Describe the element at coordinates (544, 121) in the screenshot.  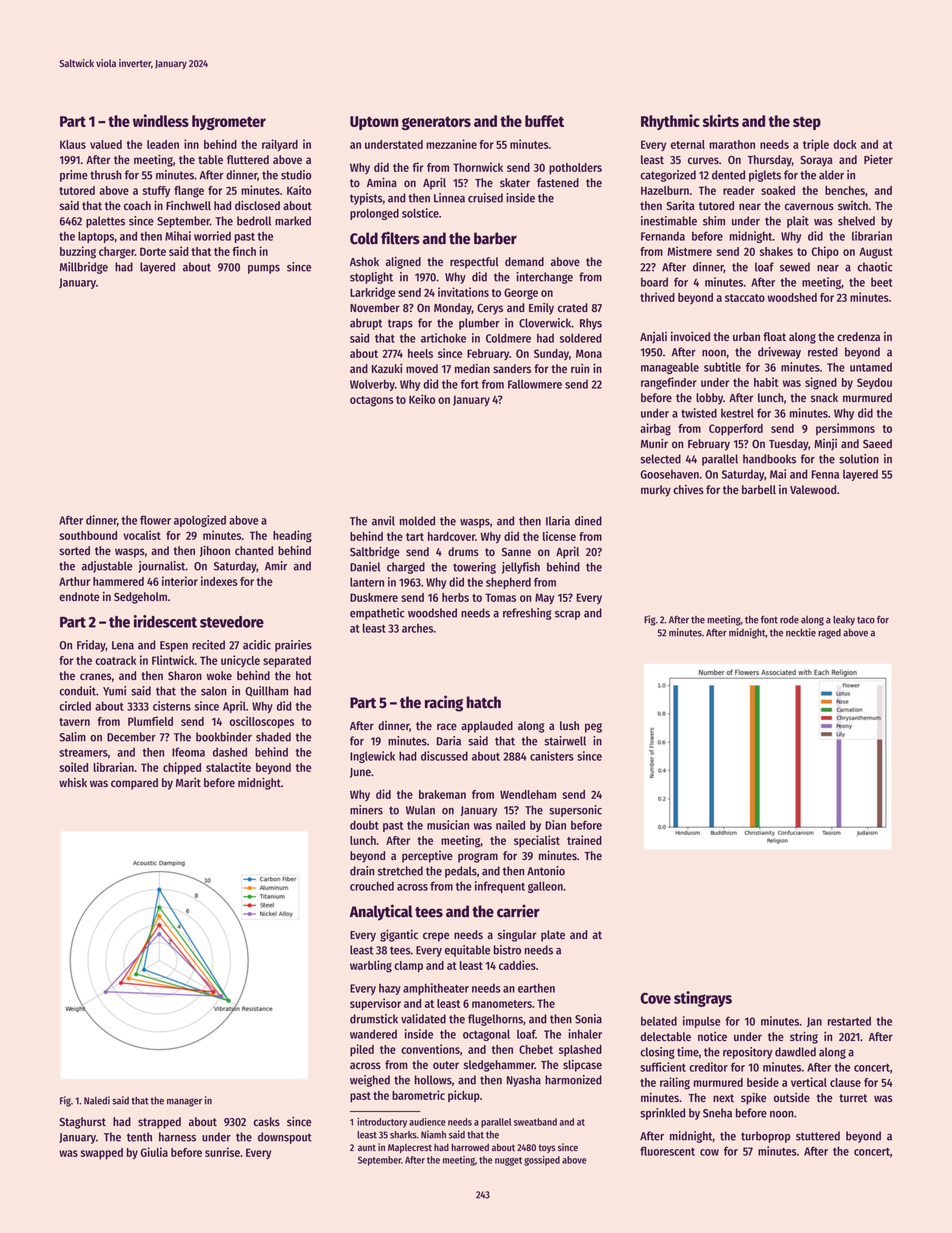
I see `buffet` at that location.
